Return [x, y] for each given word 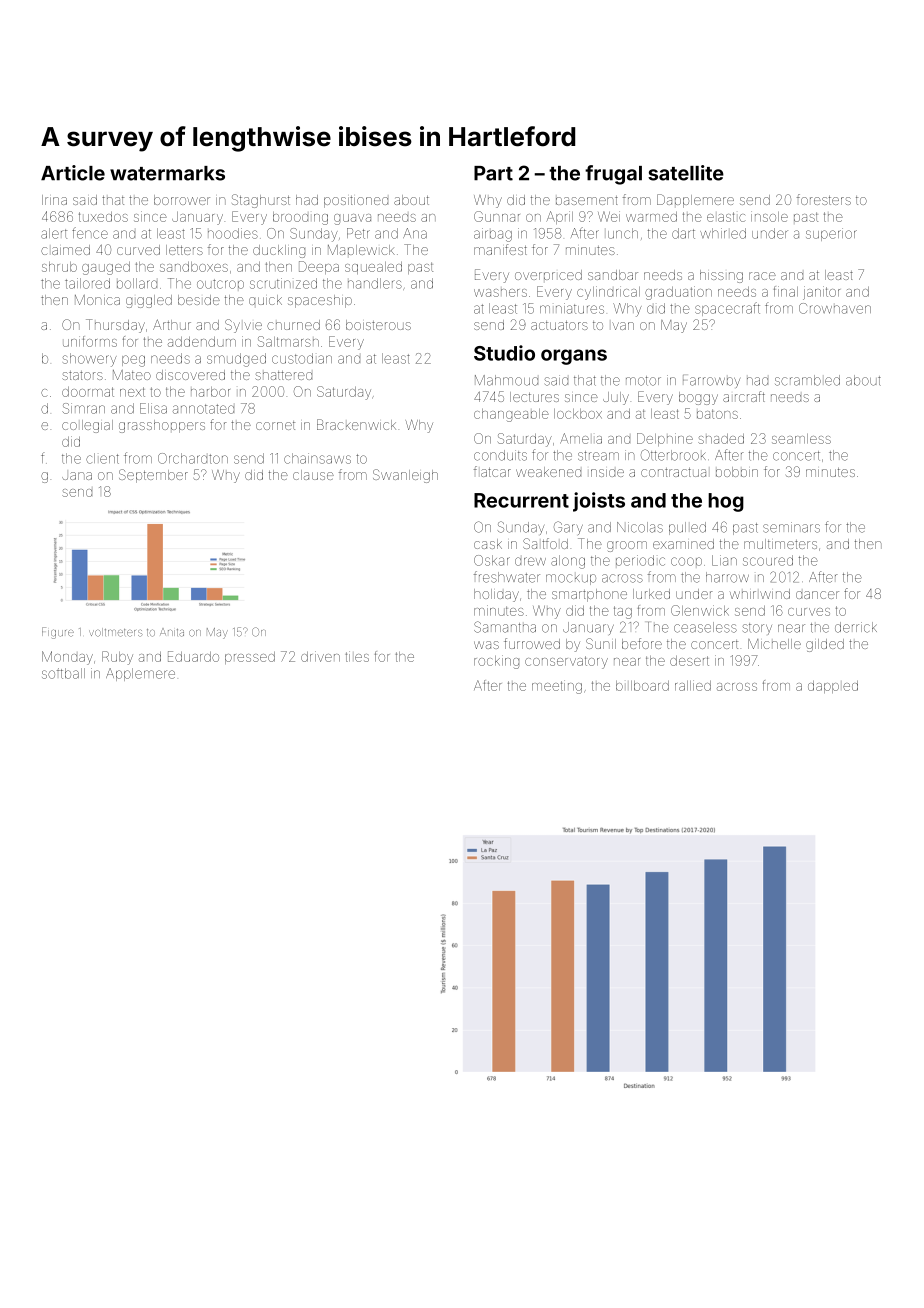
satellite [686, 173]
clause [313, 475]
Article [73, 173]
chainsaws [317, 458]
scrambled [807, 380]
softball [63, 673]
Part [493, 173]
